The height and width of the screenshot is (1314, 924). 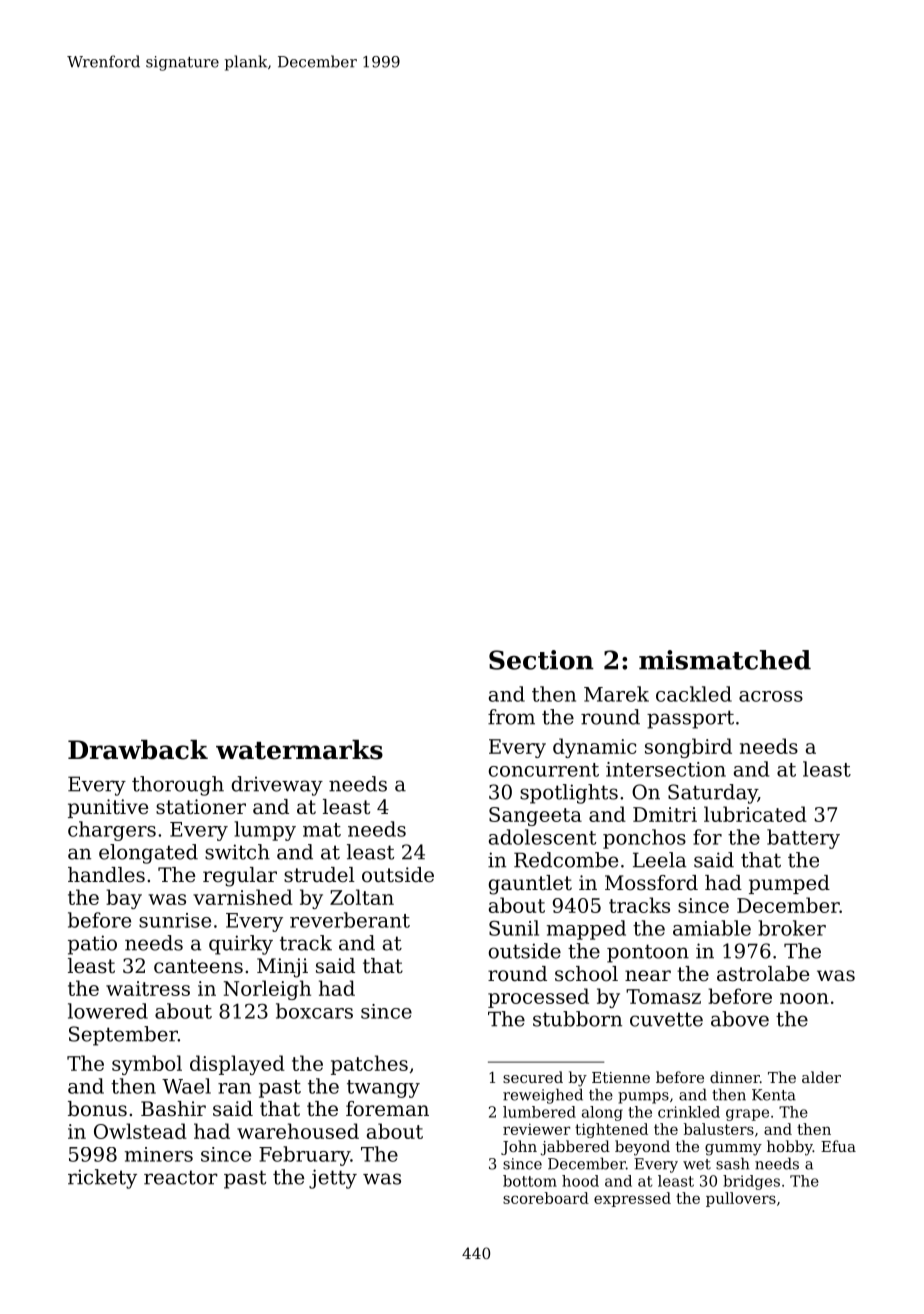 I want to click on reactor, so click(x=181, y=1177).
